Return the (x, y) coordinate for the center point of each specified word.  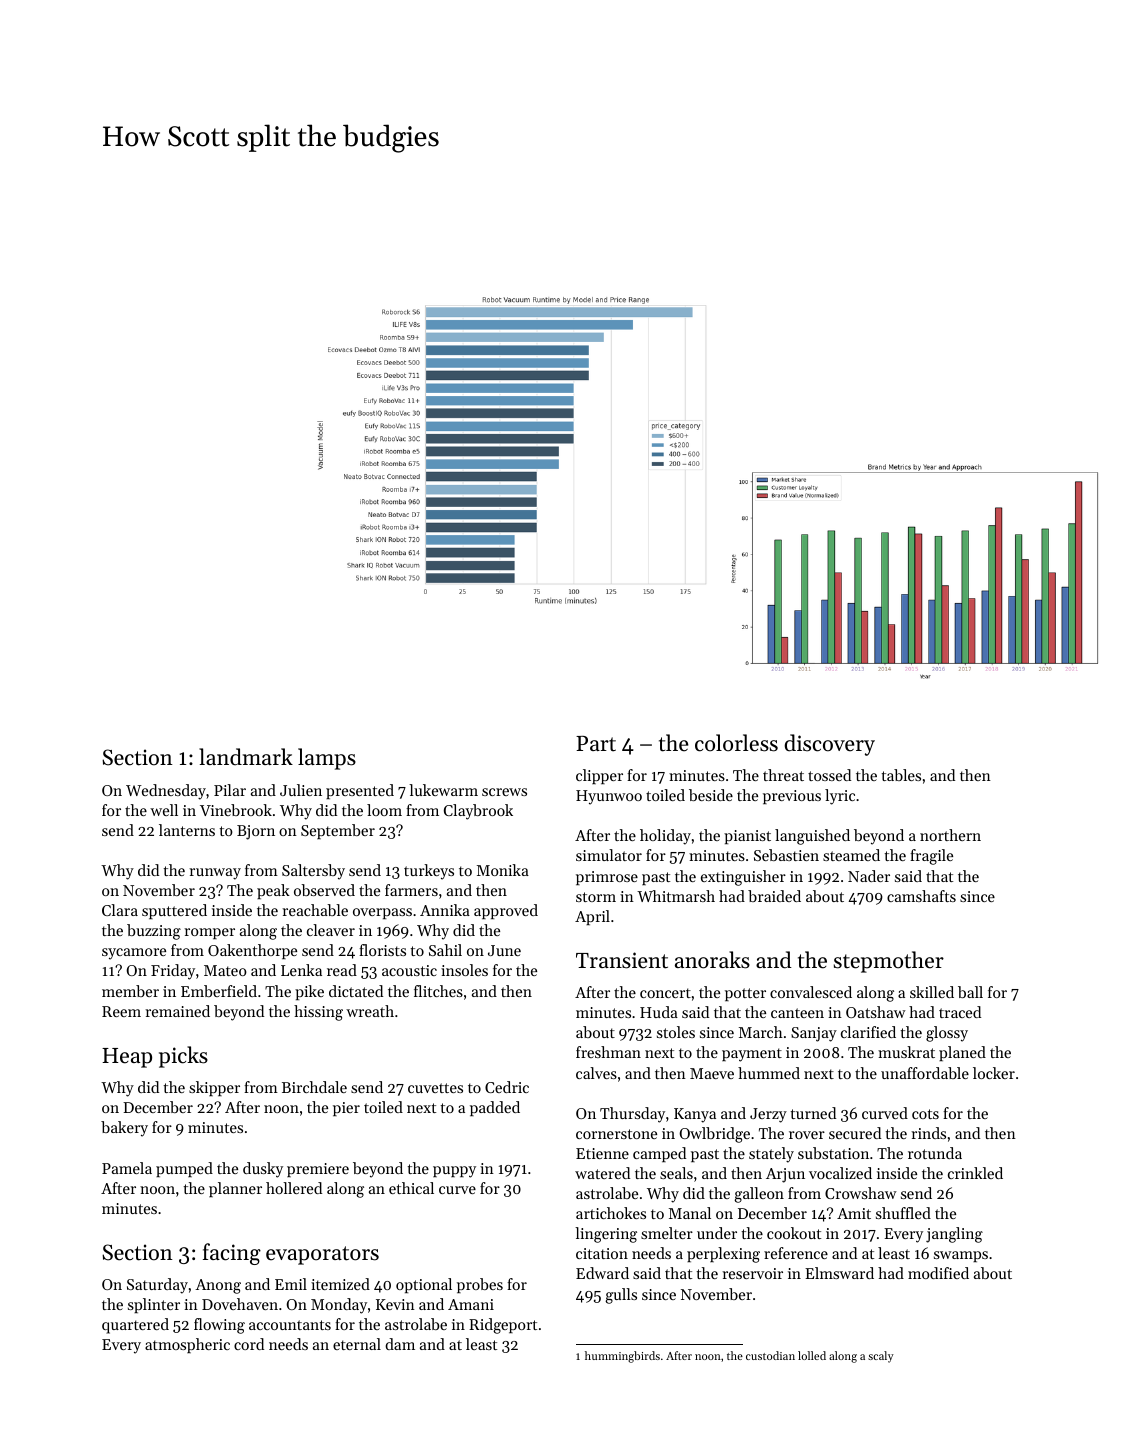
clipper (599, 776)
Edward (602, 1273)
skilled (932, 992)
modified (938, 1273)
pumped (184, 1169)
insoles (464, 970)
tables (901, 775)
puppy (454, 1172)
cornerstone (616, 1134)
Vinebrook (236, 810)
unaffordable (925, 1073)
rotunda (935, 1153)
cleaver (331, 930)
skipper (214, 1088)
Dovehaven (240, 1304)
